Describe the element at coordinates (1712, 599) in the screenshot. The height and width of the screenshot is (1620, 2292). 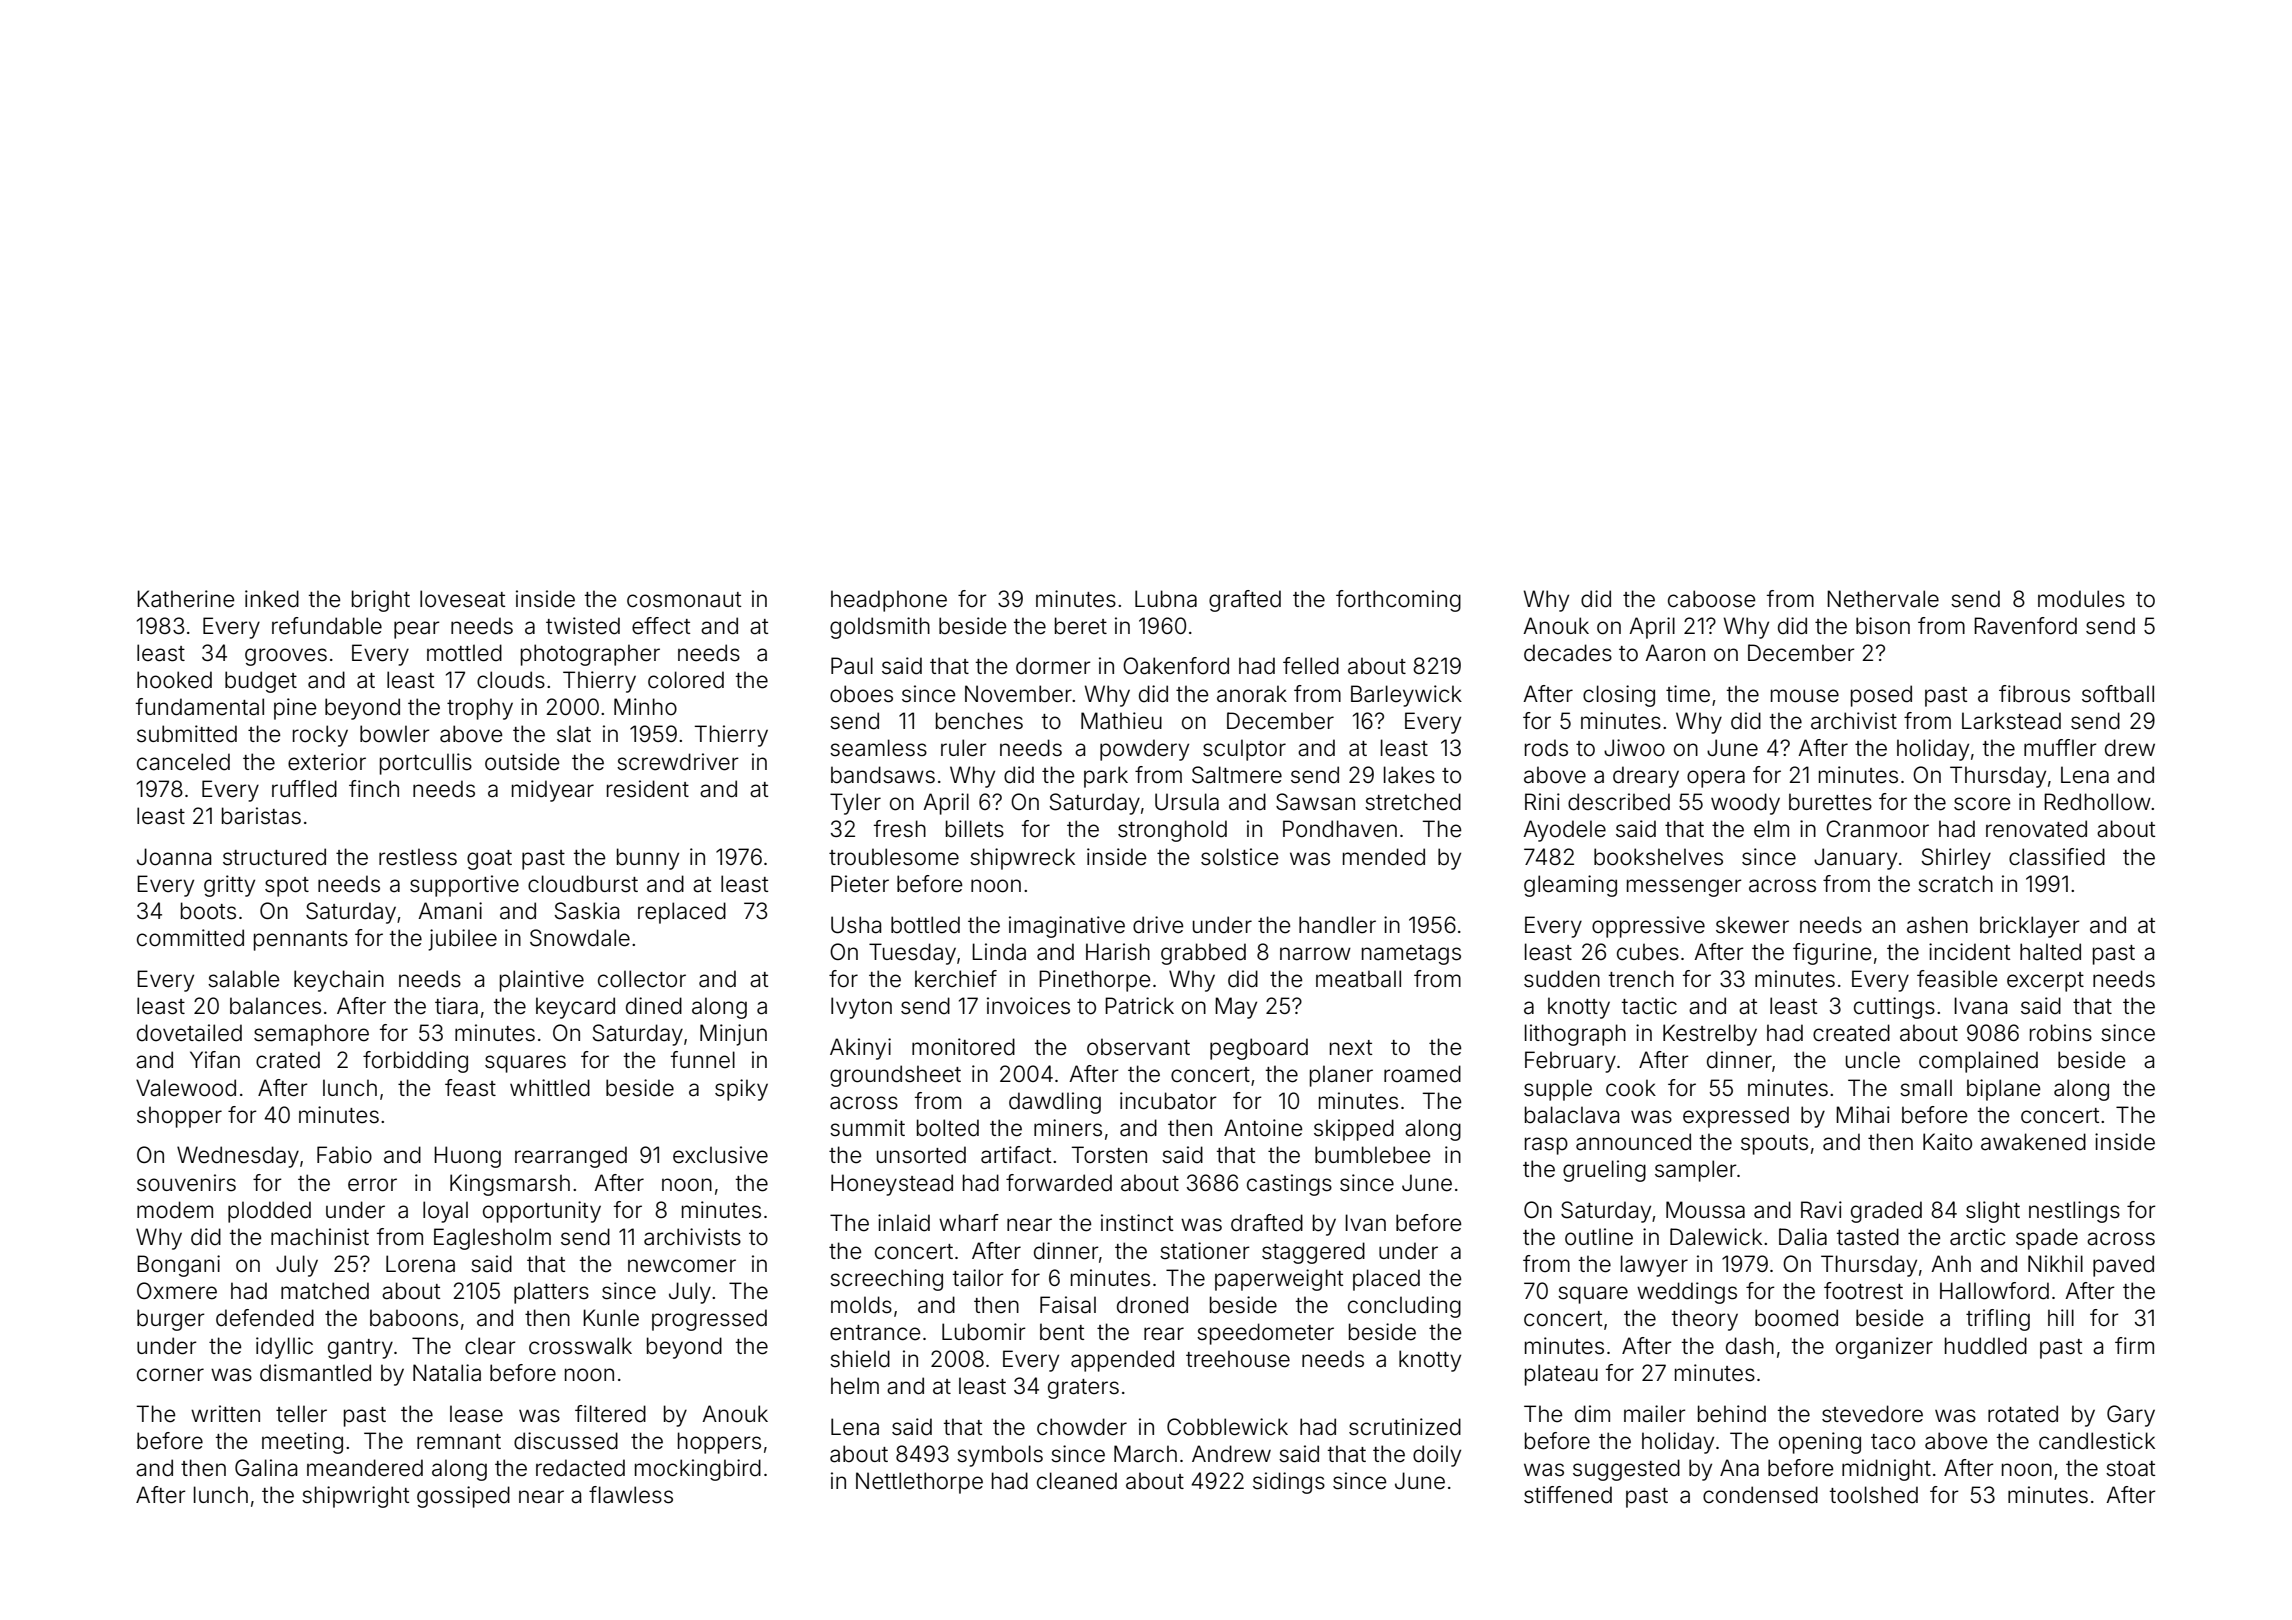
I see `caboose` at that location.
